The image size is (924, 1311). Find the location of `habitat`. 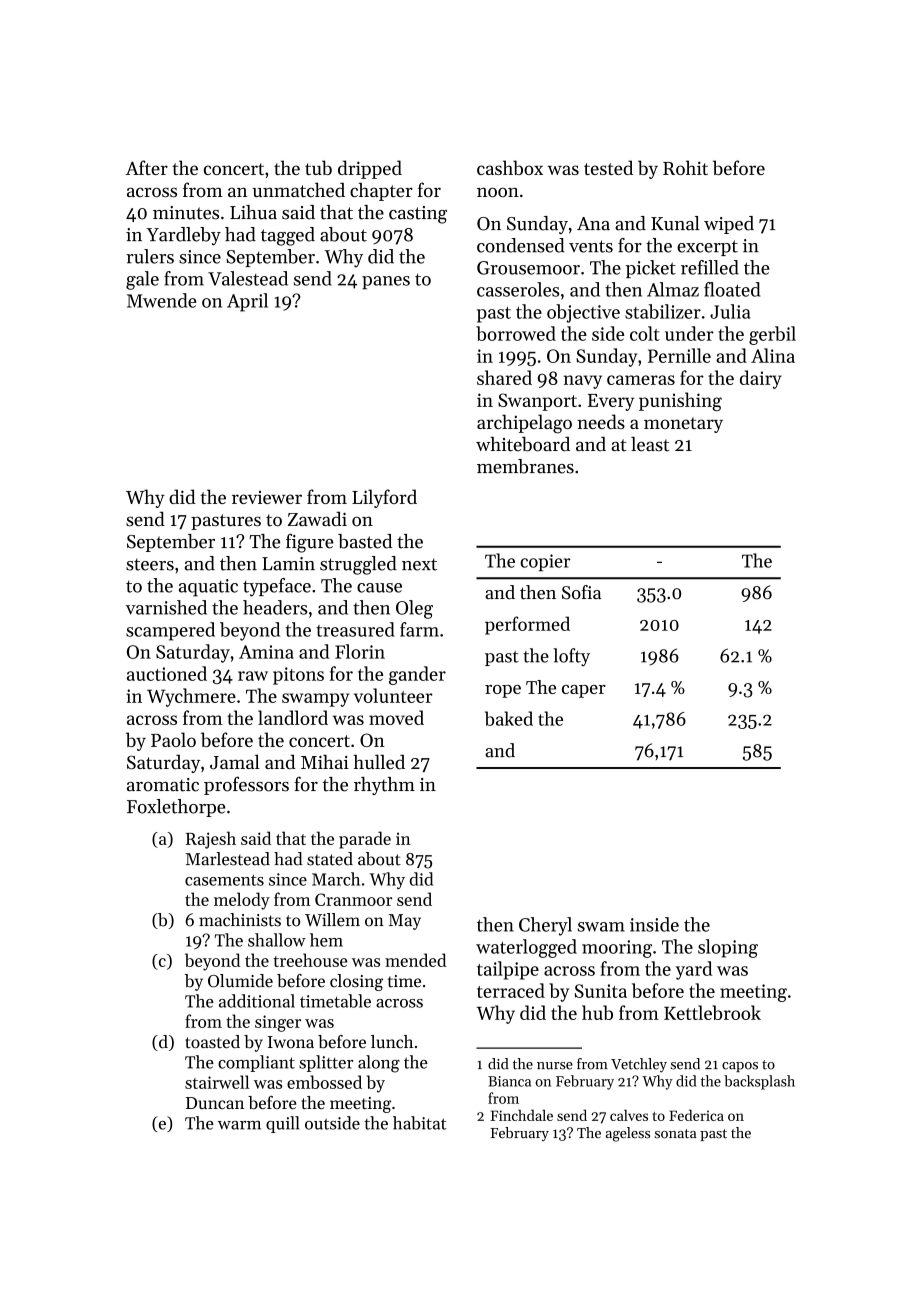

habitat is located at coordinates (420, 1123).
